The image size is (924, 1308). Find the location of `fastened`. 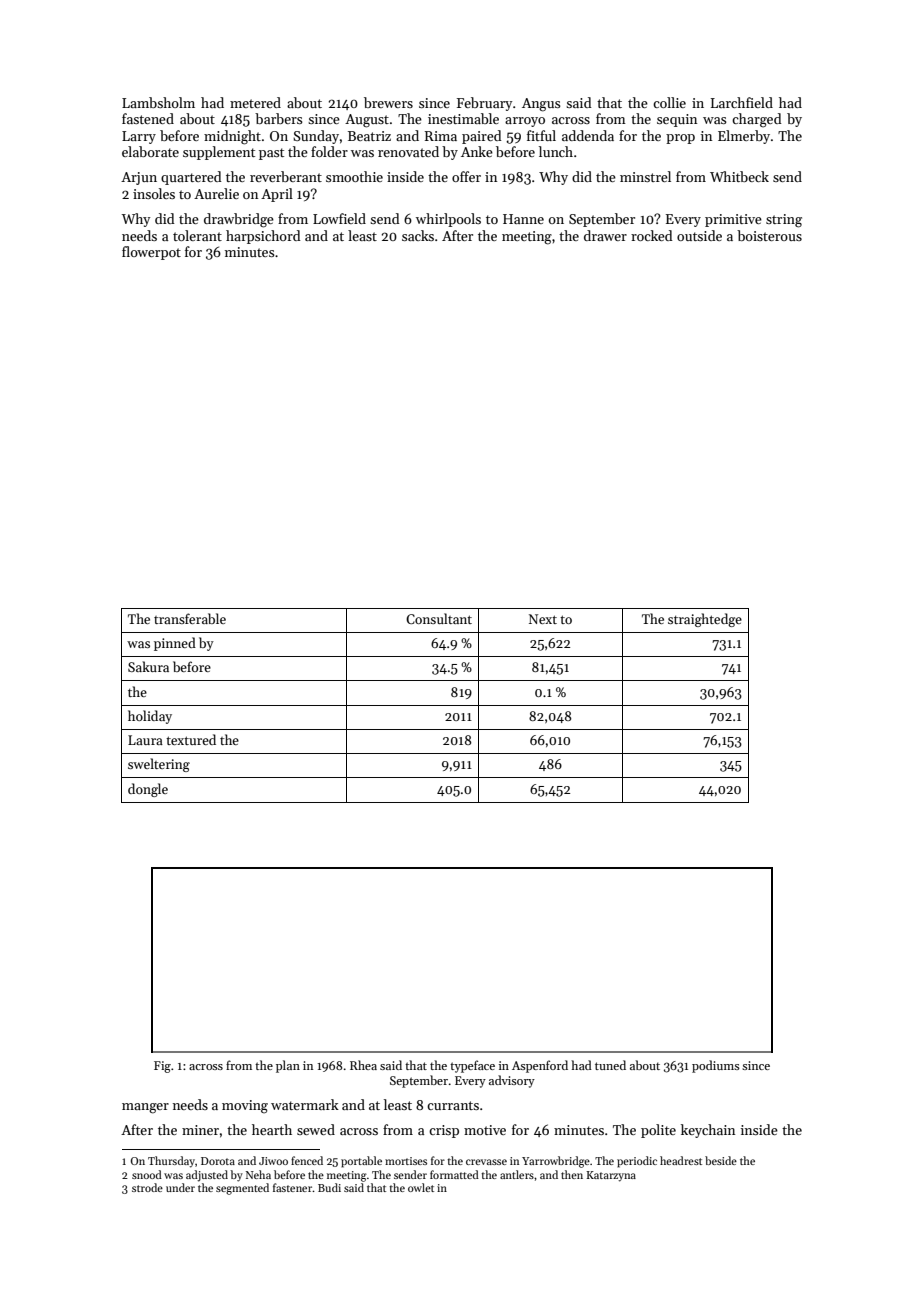

fastened is located at coordinates (148, 118).
